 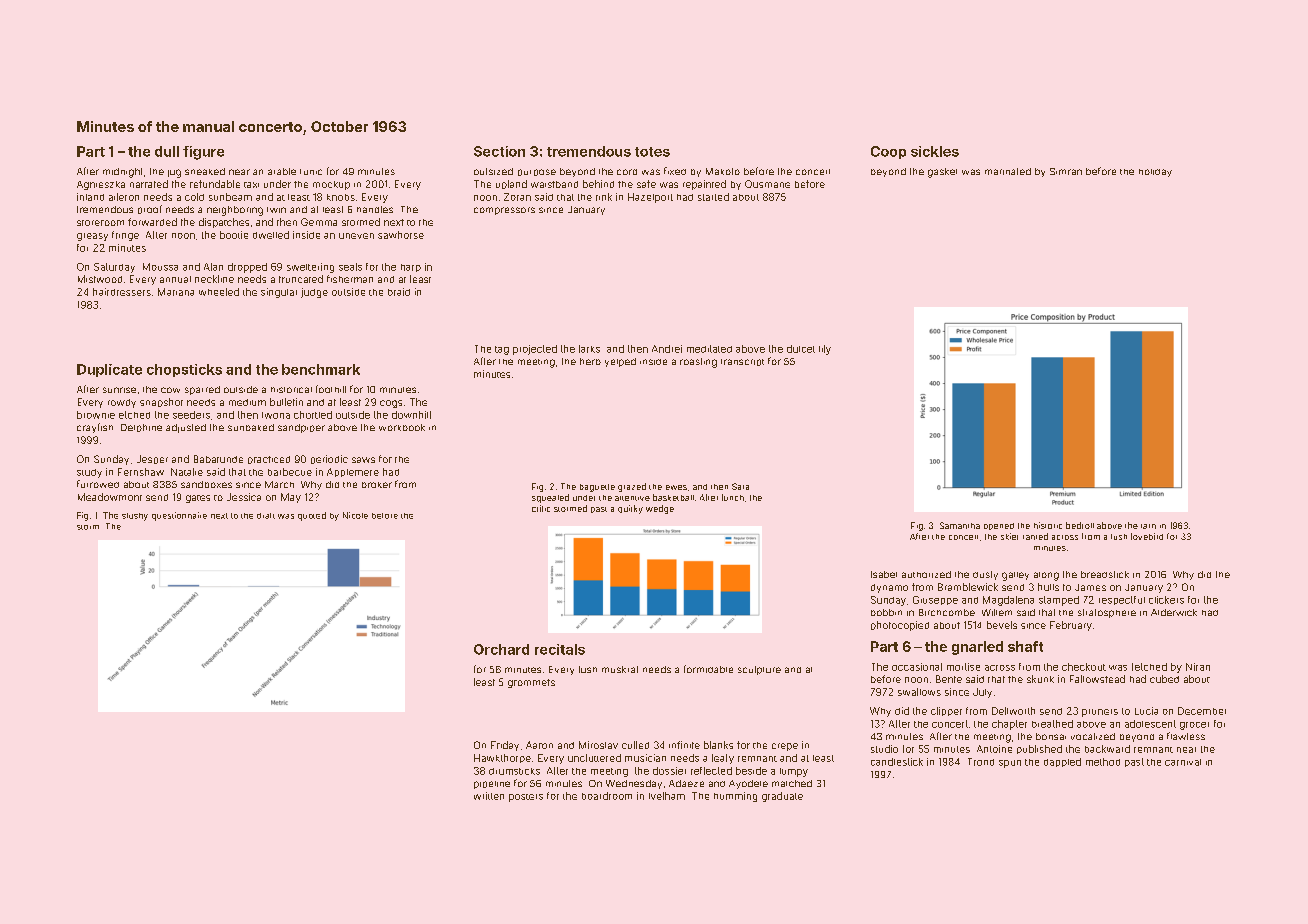 I want to click on started, so click(x=713, y=197).
